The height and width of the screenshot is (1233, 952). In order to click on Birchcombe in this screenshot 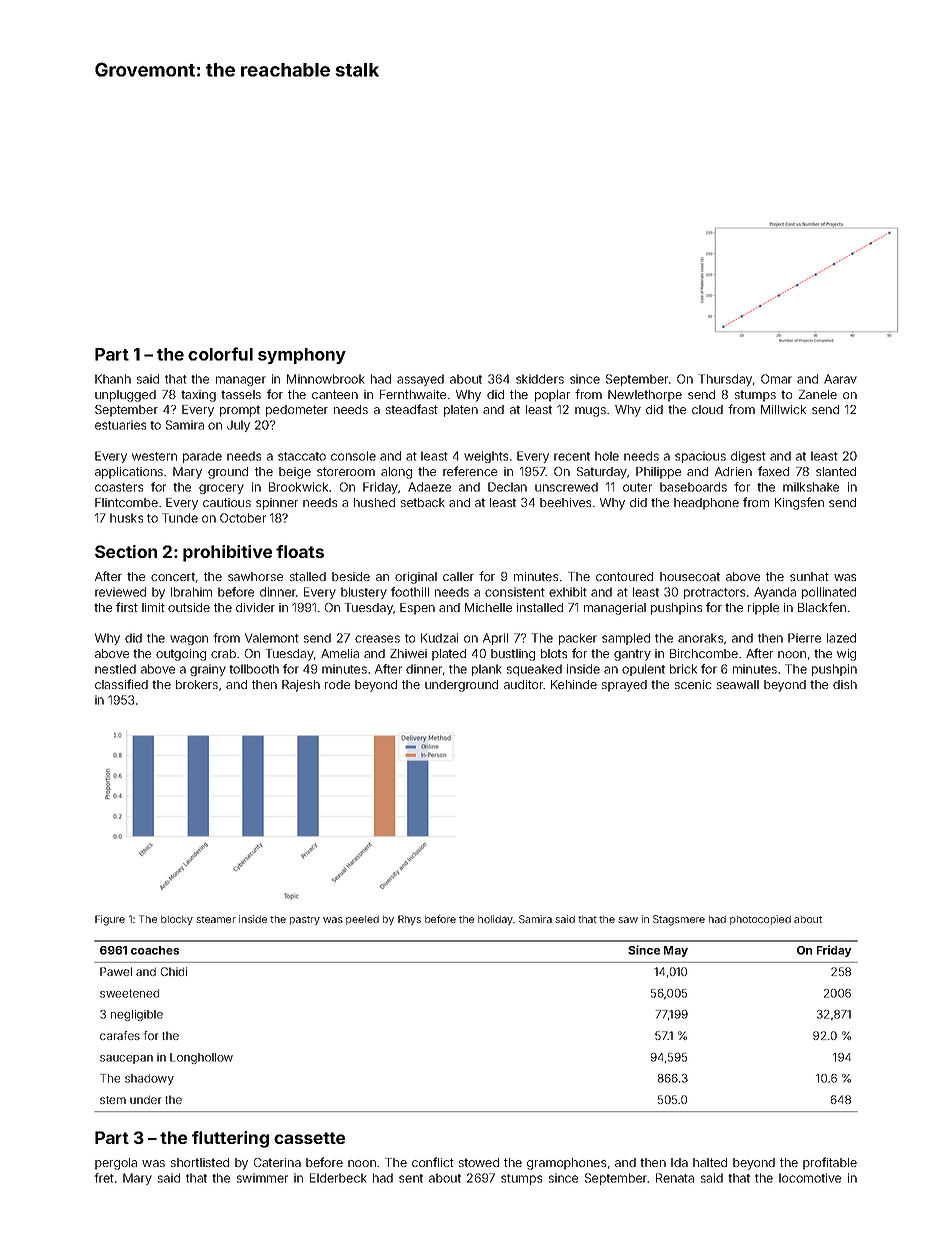, I will do `click(704, 653)`.
